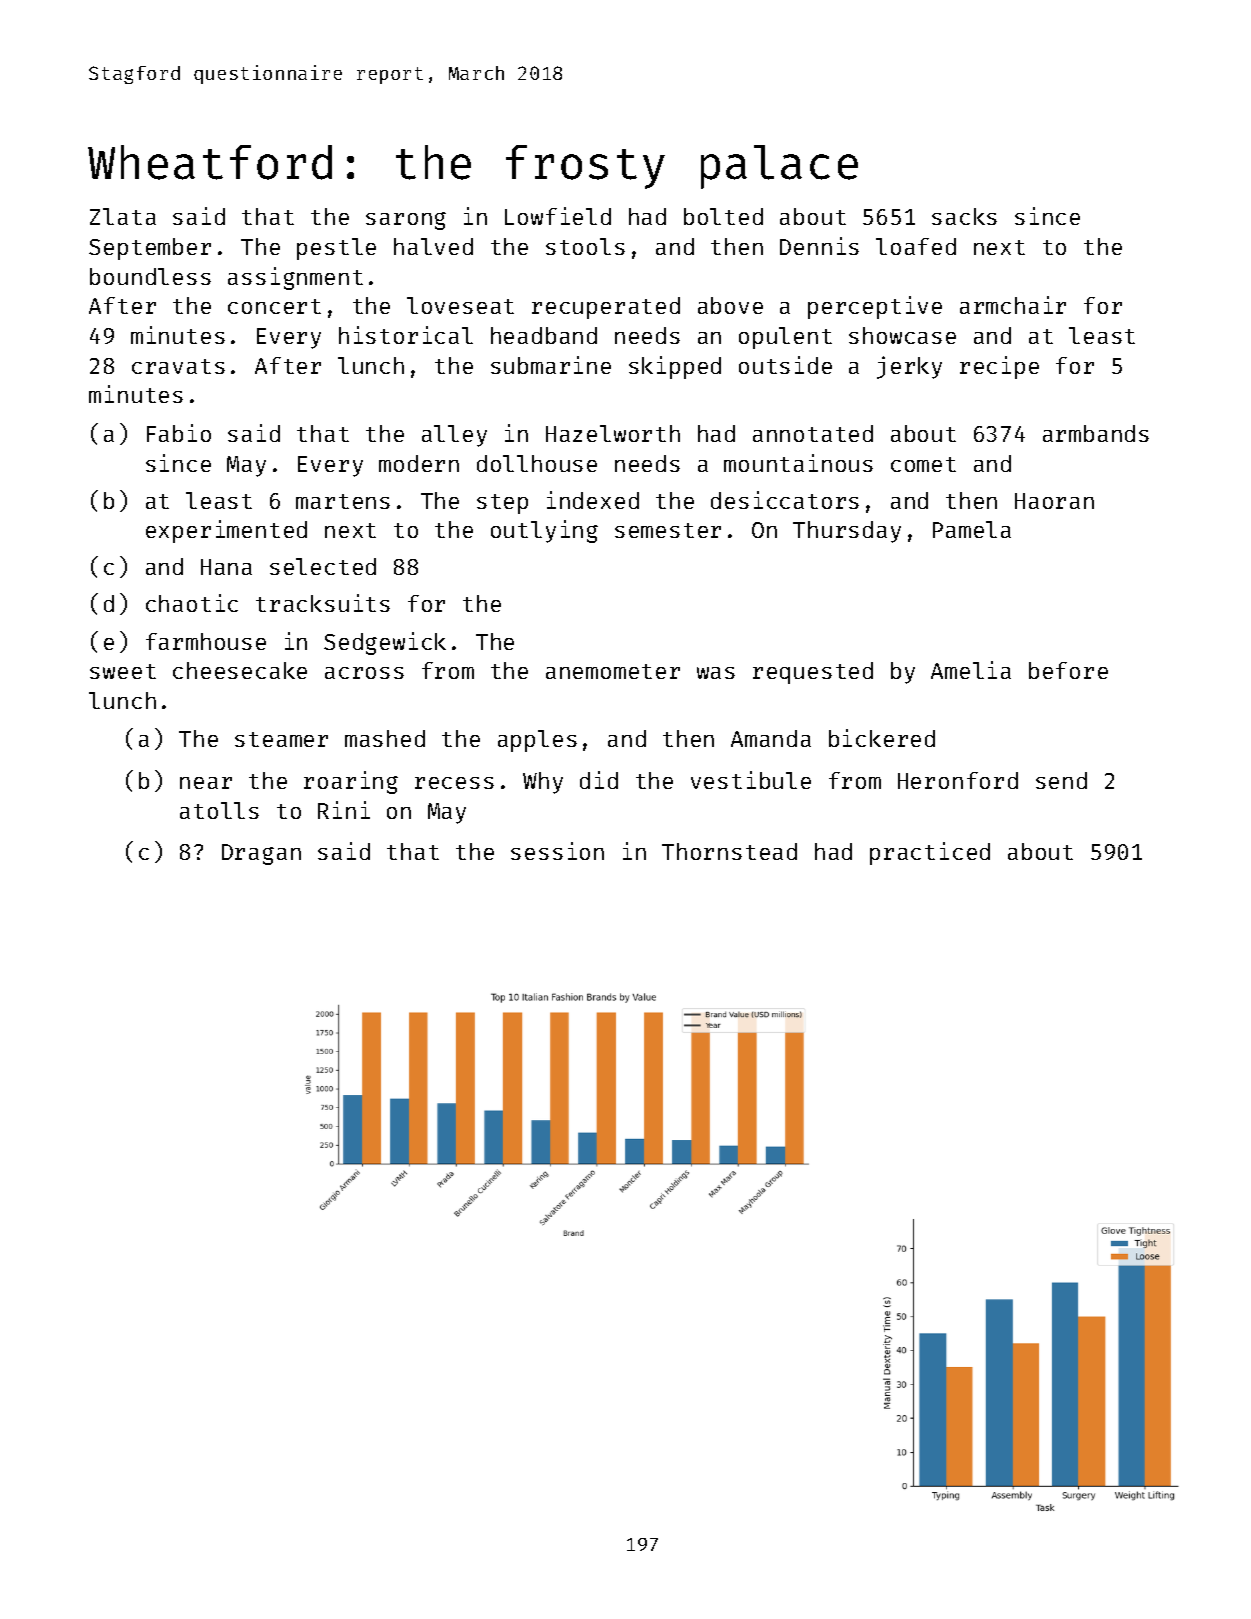  What do you see at coordinates (613, 433) in the screenshot?
I see `Hazelworth` at bounding box center [613, 433].
